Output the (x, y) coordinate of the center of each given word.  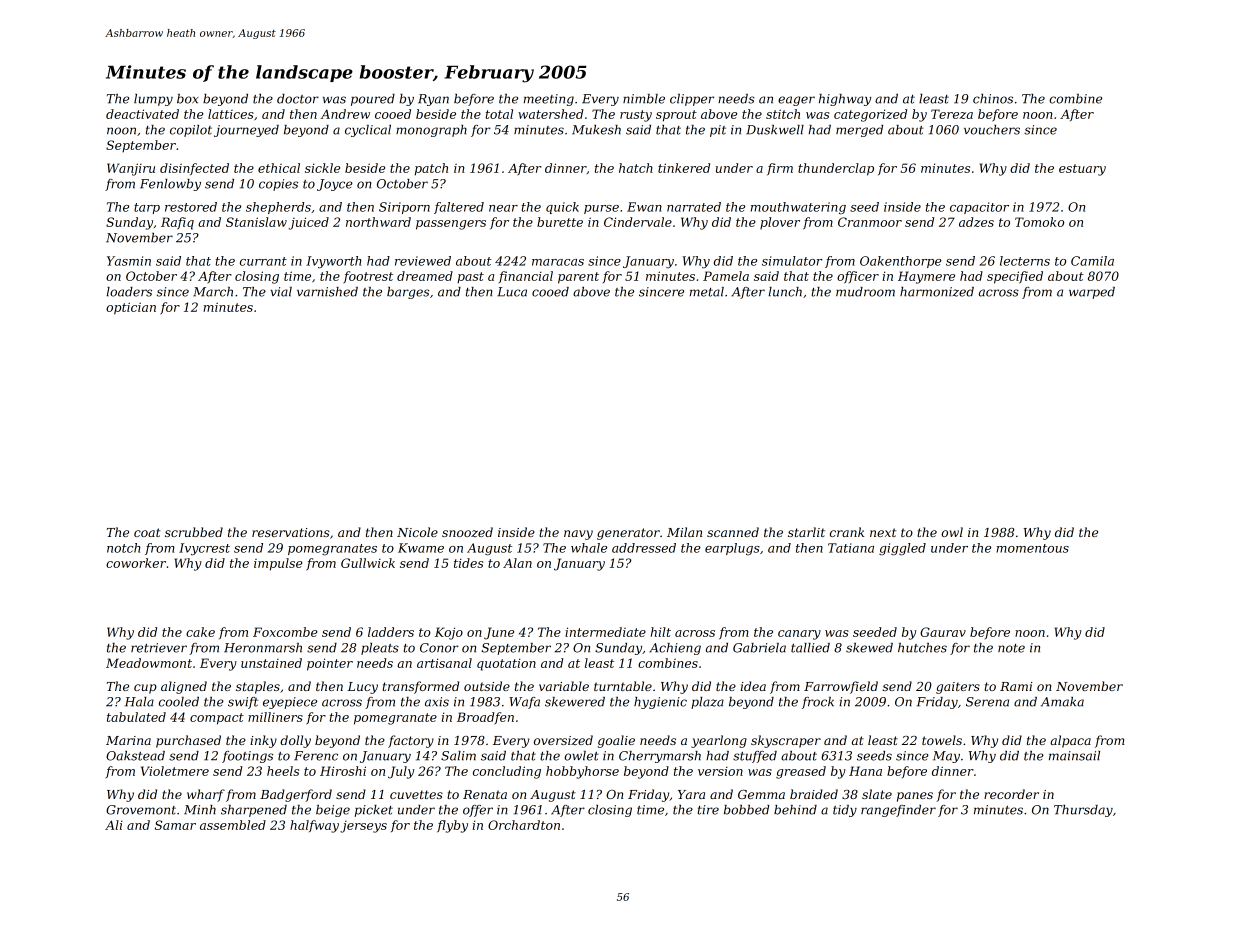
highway (845, 100)
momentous (1032, 548)
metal (707, 292)
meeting (549, 100)
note (1011, 648)
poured (373, 100)
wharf (206, 795)
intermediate (605, 632)
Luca (512, 292)
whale (589, 548)
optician (131, 308)
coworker (136, 563)
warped (1092, 293)
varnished (327, 292)
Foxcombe (285, 632)
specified (1015, 277)
